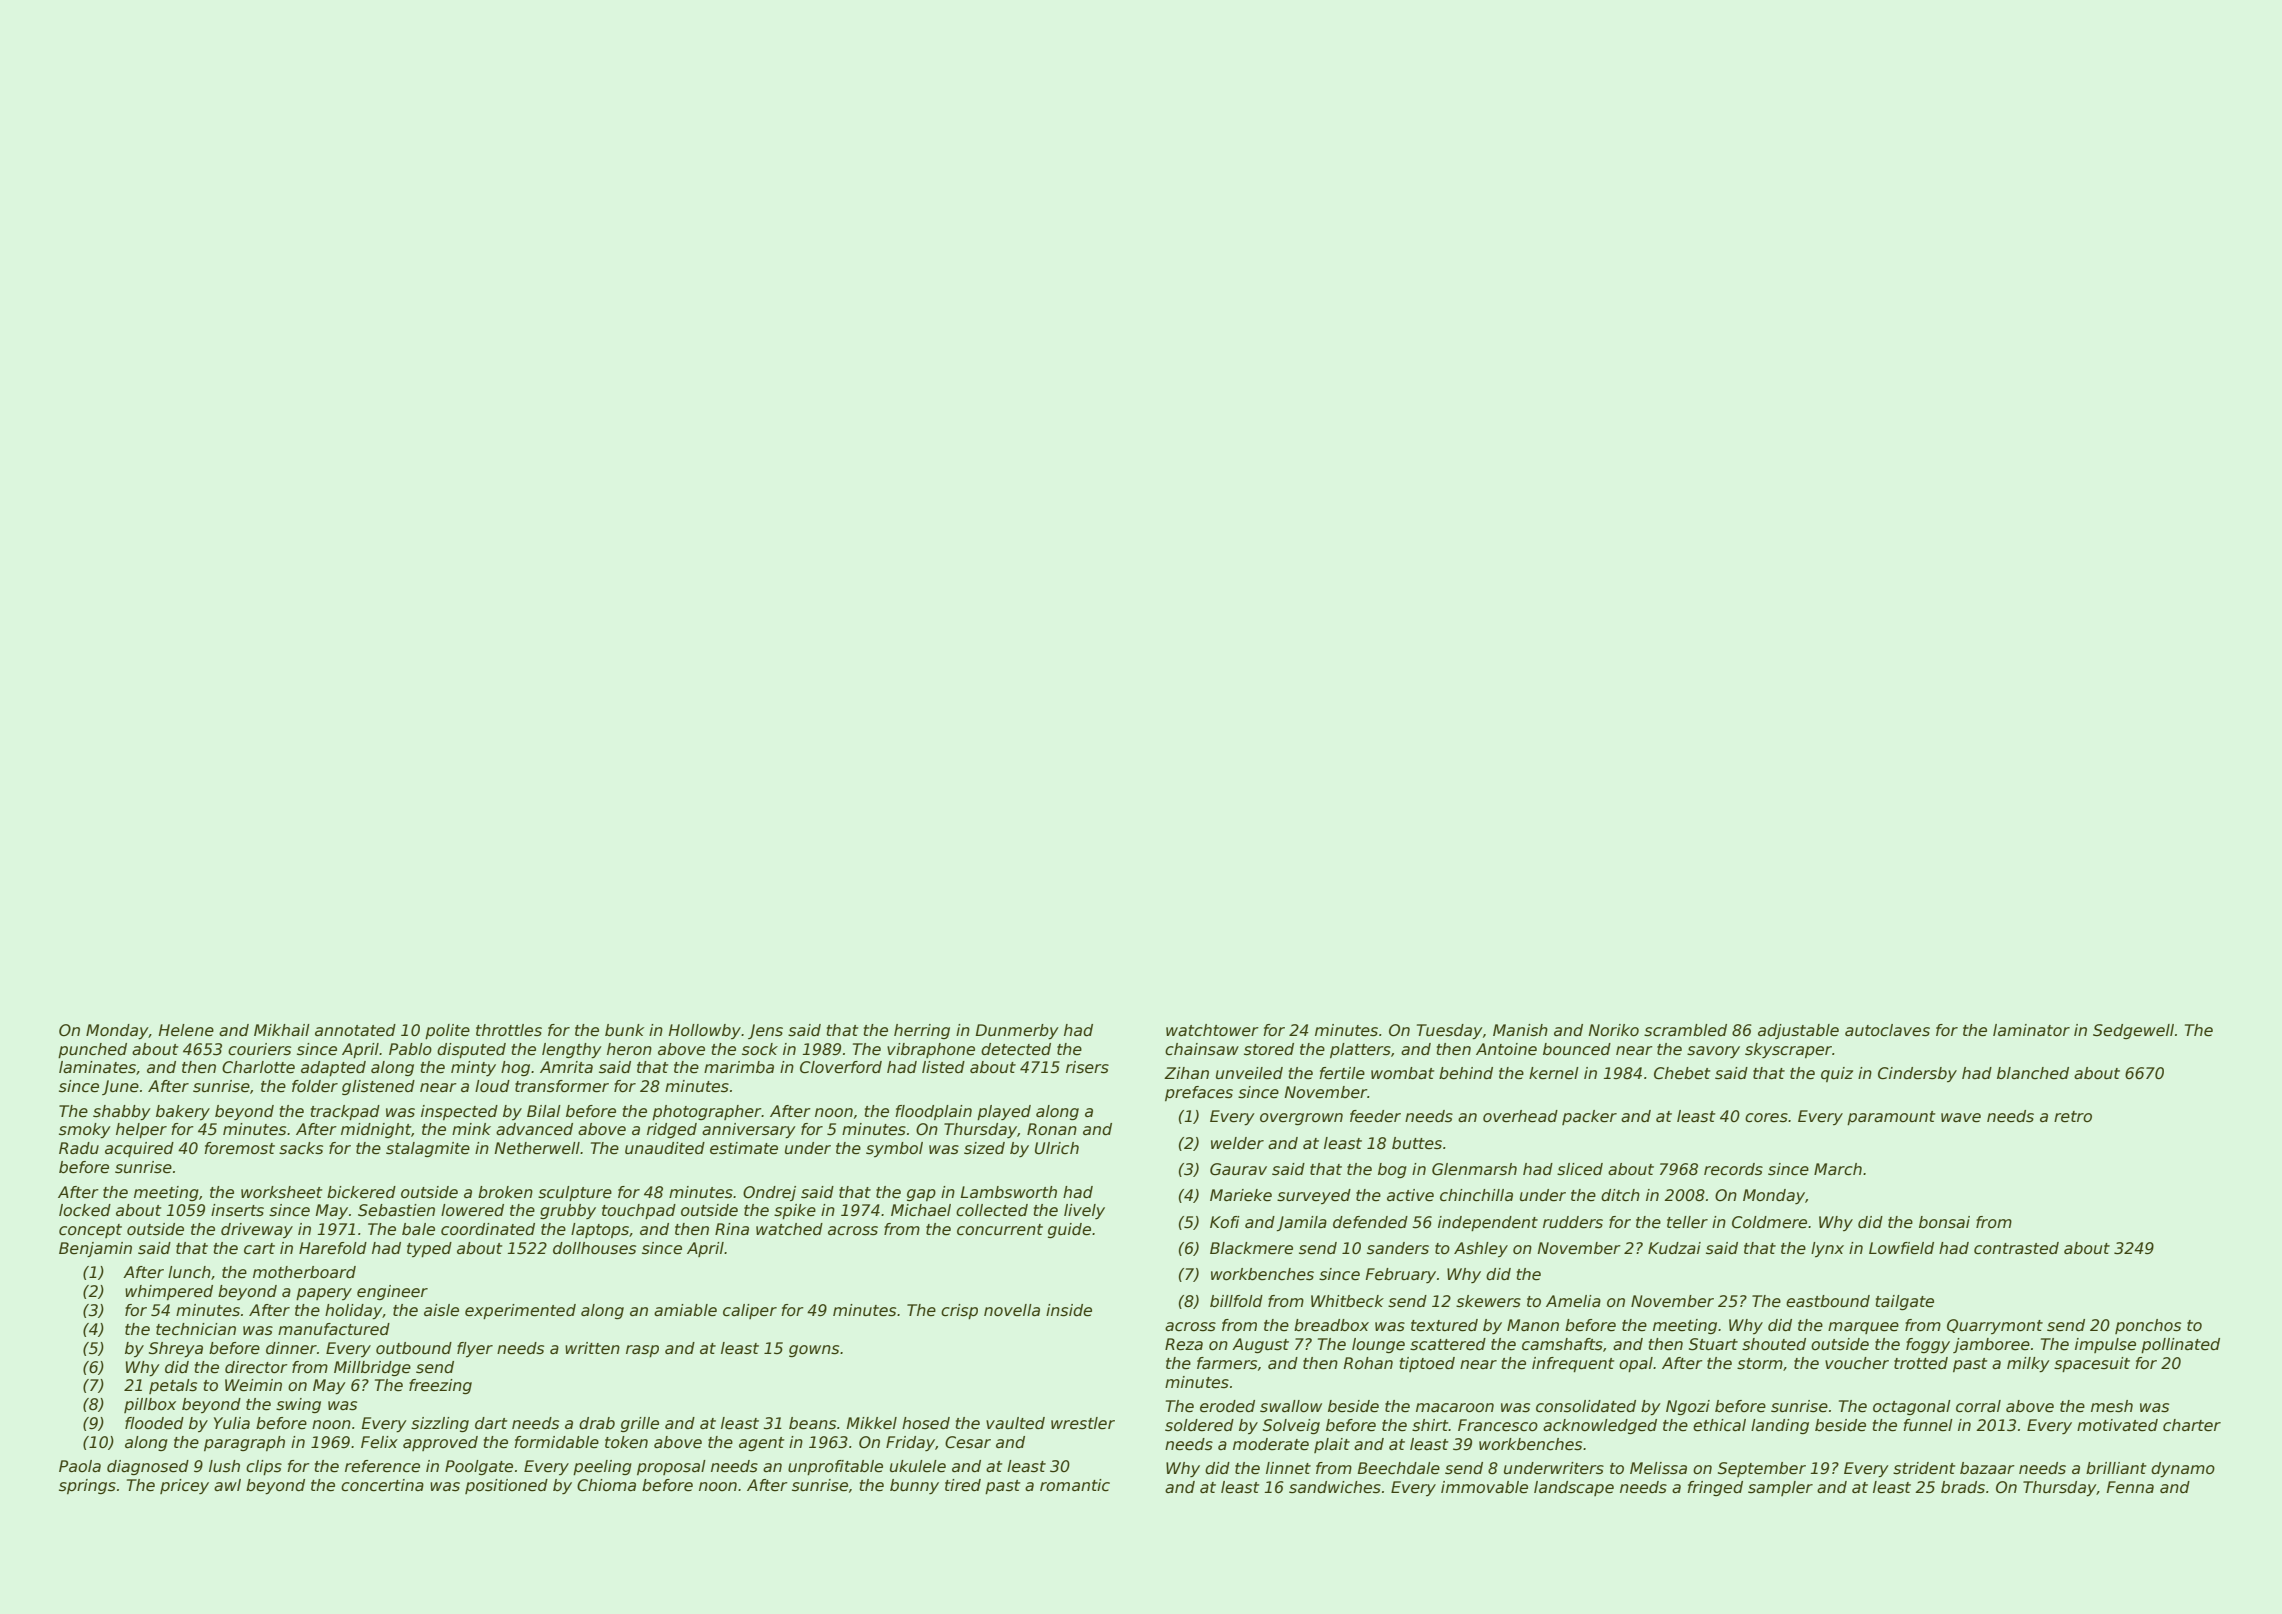  I want to click on played, so click(1004, 1112).
